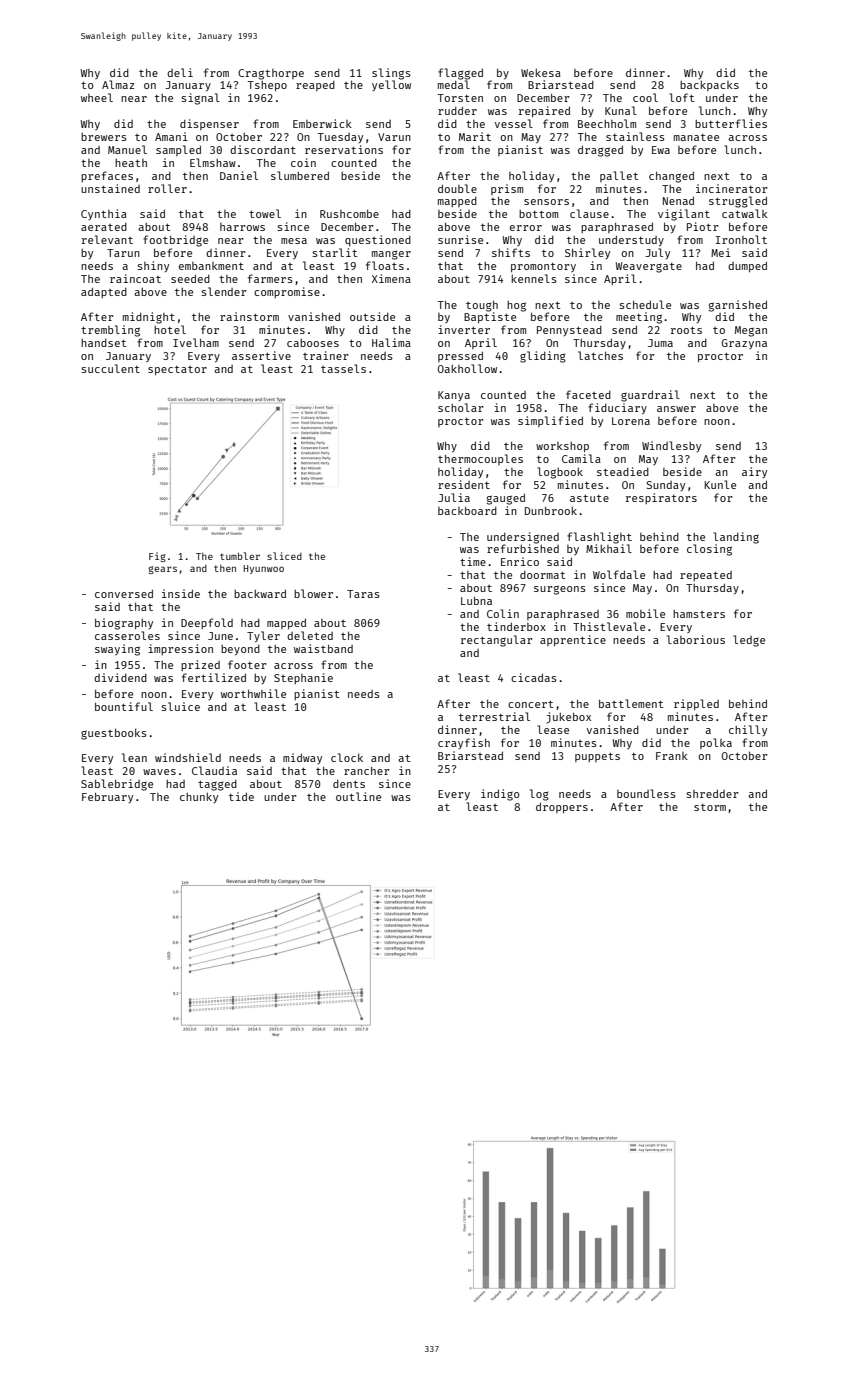 The height and width of the screenshot is (1400, 849). I want to click on tide, so click(241, 796).
